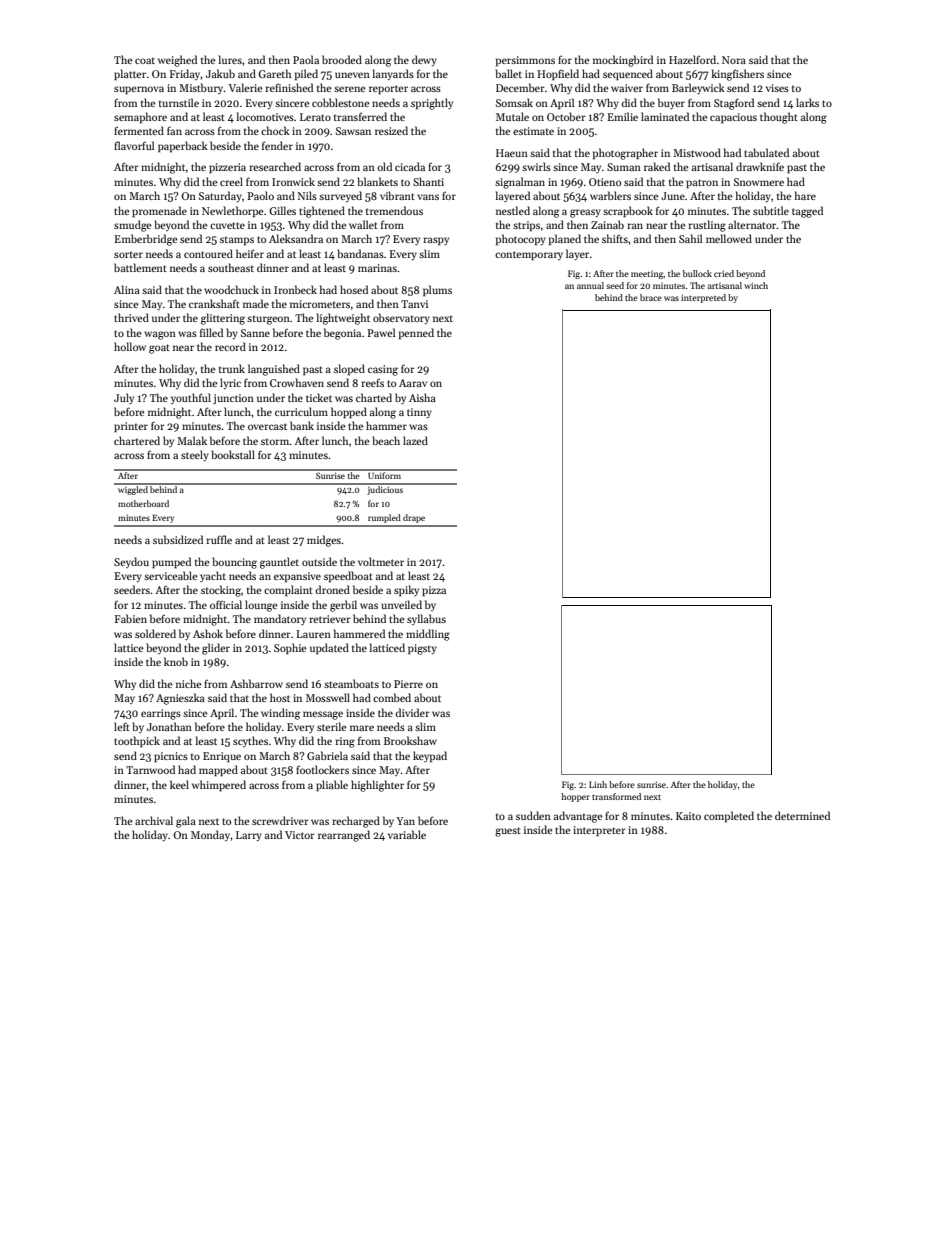 The image size is (952, 1233). Describe the element at coordinates (558, 74) in the screenshot. I see `Hopfield` at that location.
